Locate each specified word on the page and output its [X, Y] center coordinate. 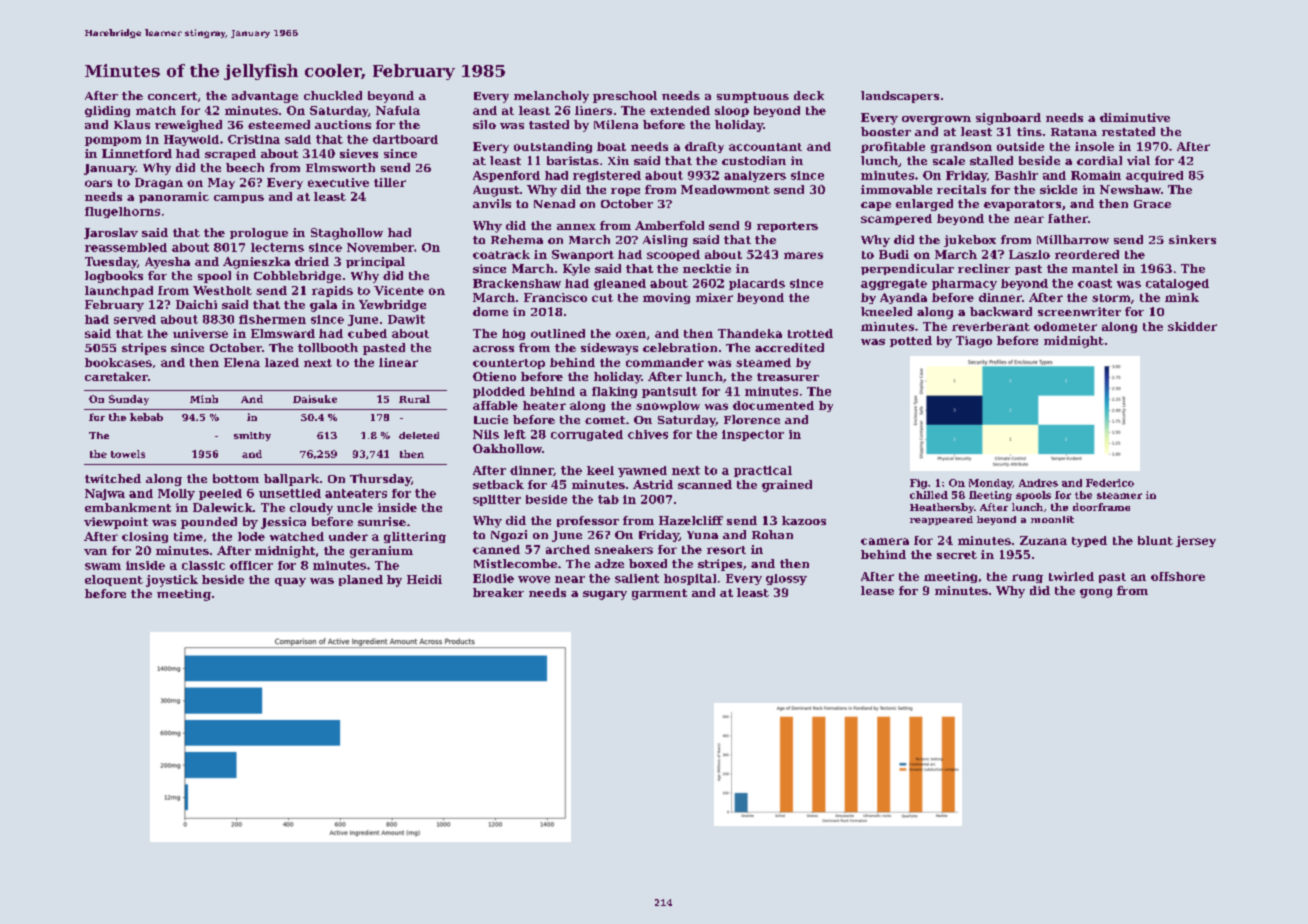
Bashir [1016, 175]
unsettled [290, 493]
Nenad [554, 203]
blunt [1155, 540]
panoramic [174, 197]
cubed [367, 333]
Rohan [772, 534]
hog [513, 334]
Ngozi [509, 536]
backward [1001, 311]
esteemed [279, 124]
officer [251, 565]
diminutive [1135, 117]
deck [809, 95]
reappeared [941, 520]
